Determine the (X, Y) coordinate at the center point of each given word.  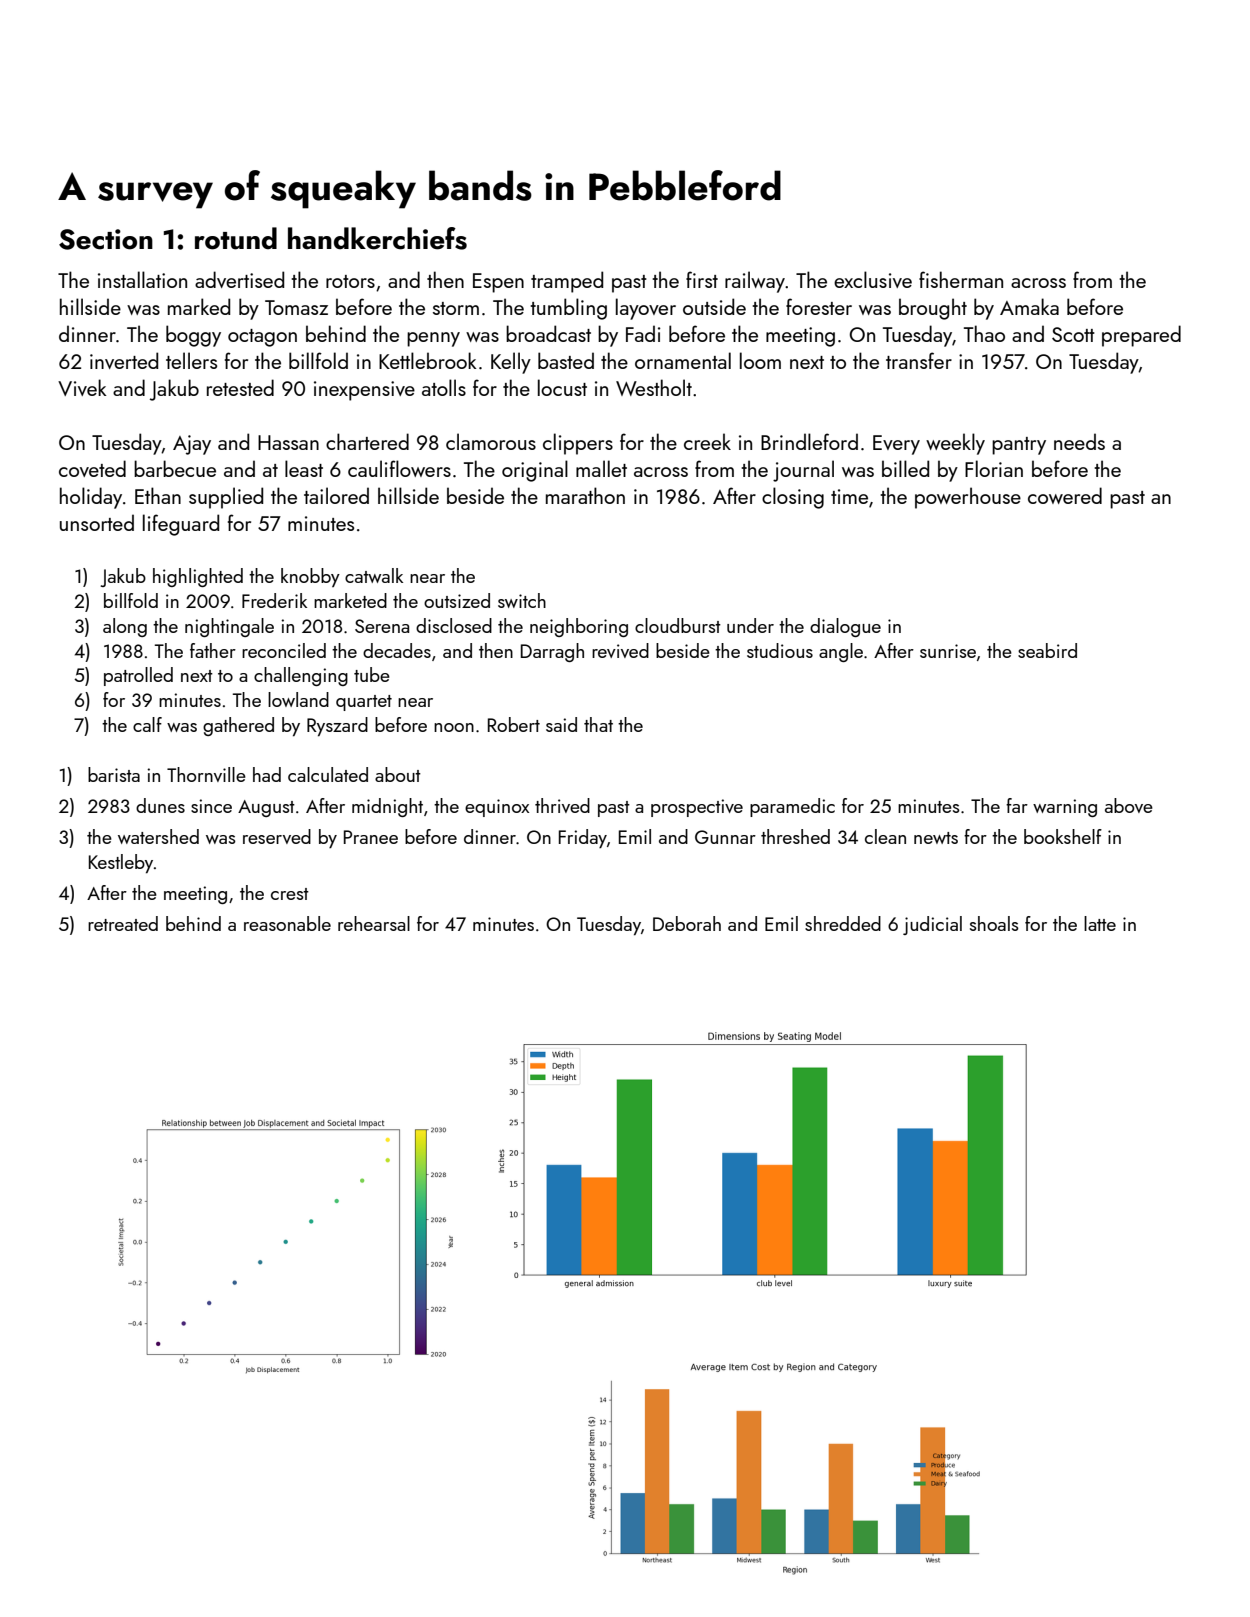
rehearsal (374, 923)
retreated (123, 923)
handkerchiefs (377, 238)
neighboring (579, 627)
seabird (1047, 650)
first (702, 279)
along (125, 627)
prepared (1141, 336)
